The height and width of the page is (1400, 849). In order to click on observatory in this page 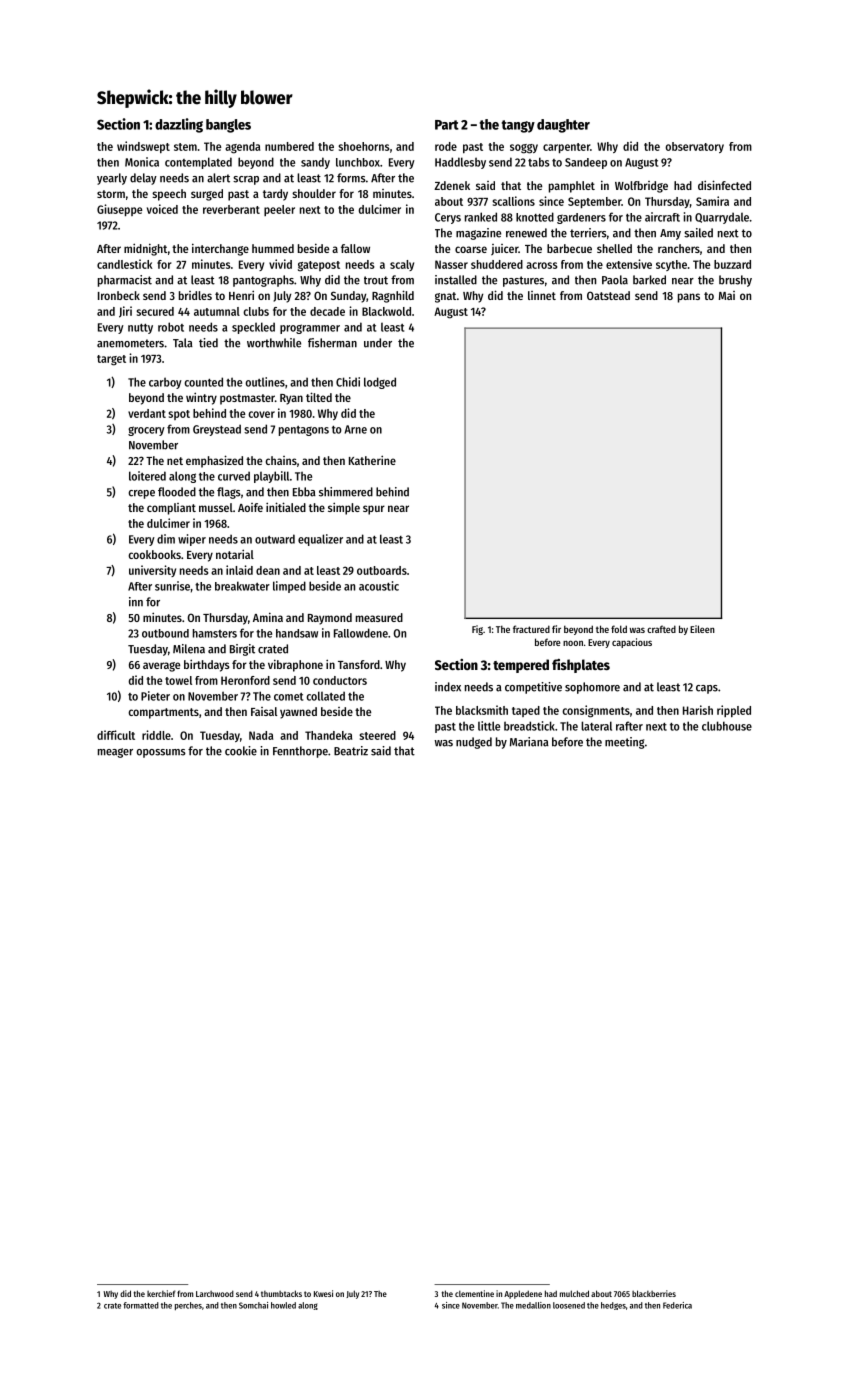, I will do `click(694, 147)`.
